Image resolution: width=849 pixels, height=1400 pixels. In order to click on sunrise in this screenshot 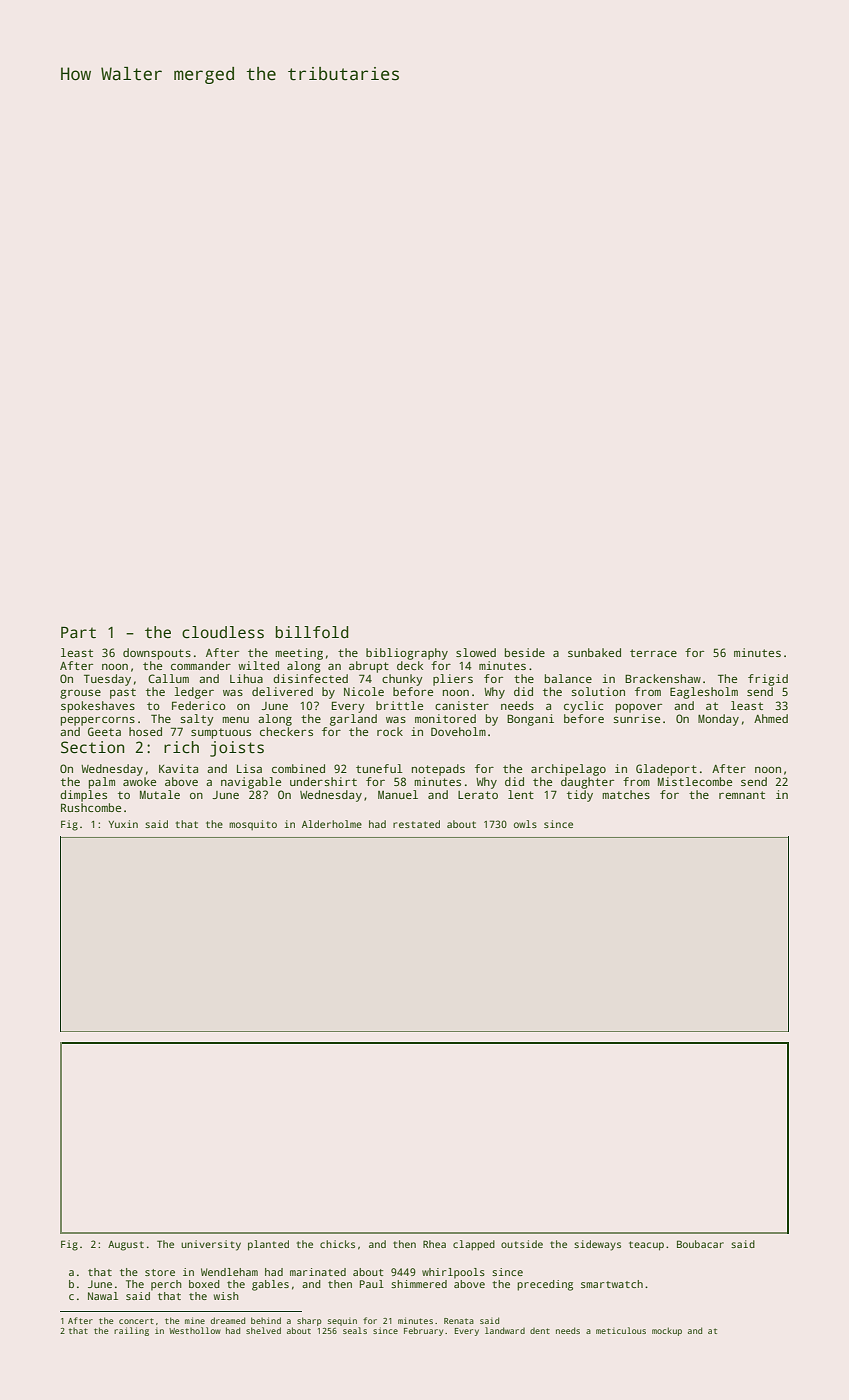, I will do `click(637, 718)`.
